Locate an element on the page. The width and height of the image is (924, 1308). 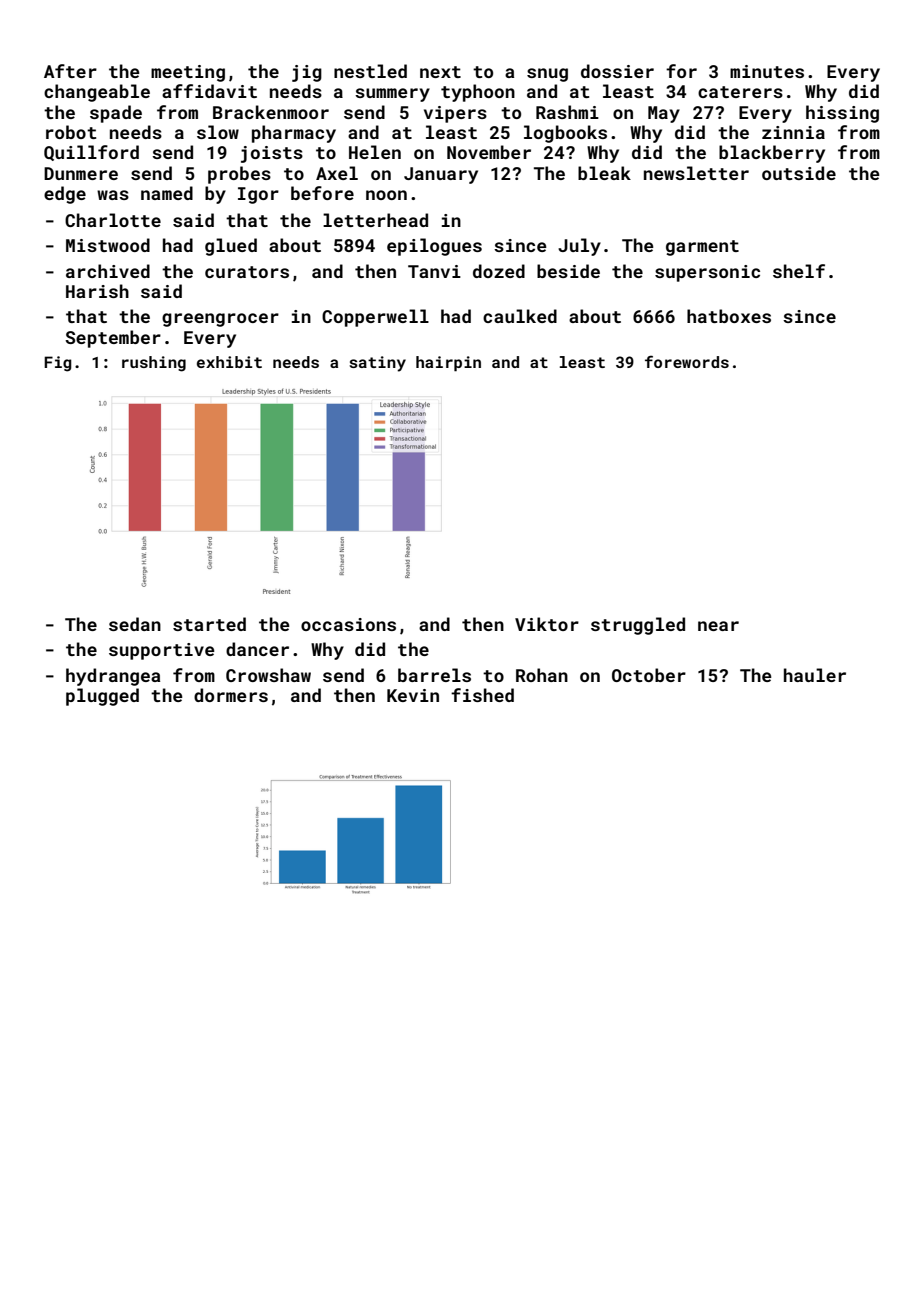
started is located at coordinates (209, 624).
